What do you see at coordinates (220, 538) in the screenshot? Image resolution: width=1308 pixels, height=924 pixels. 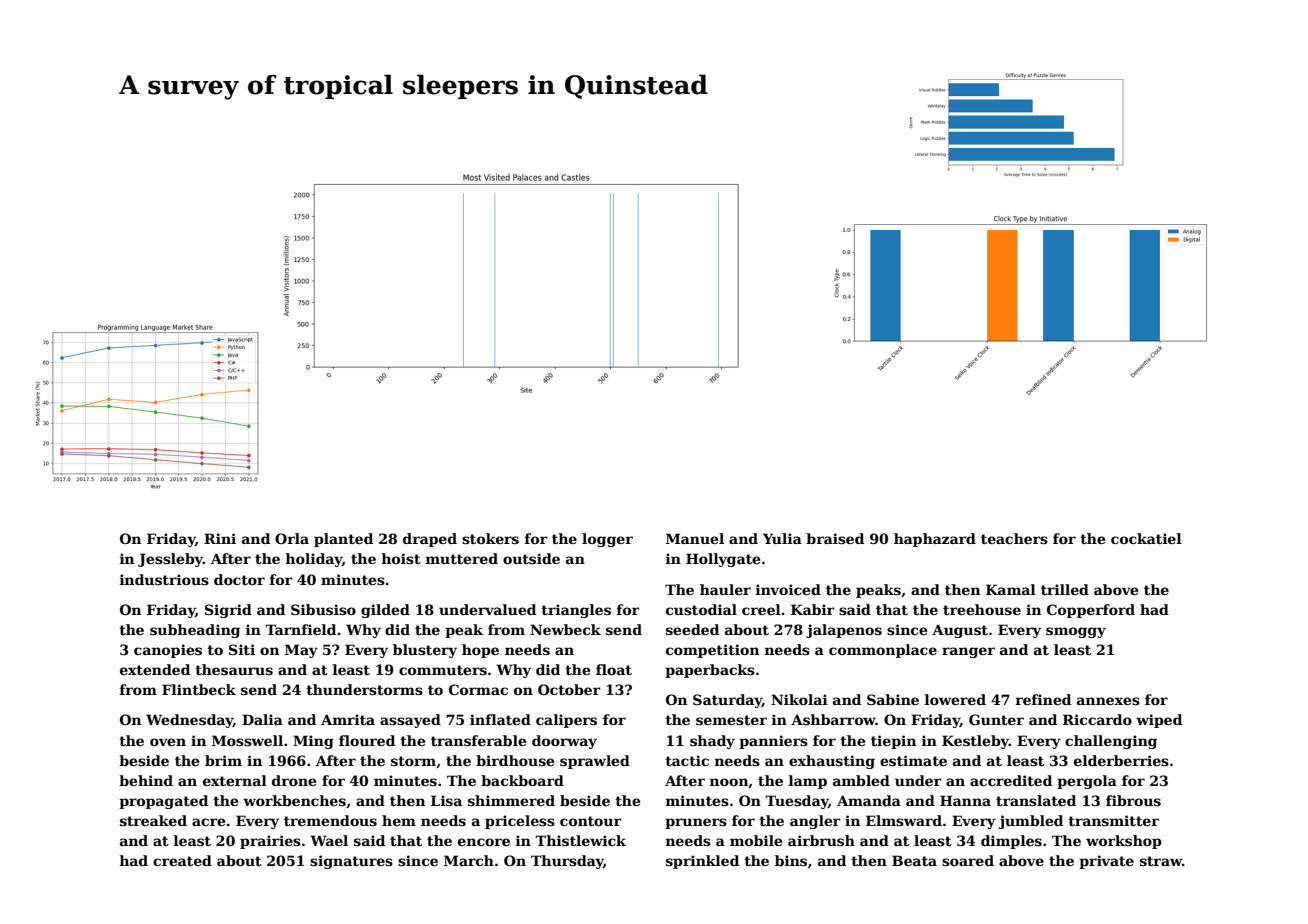 I see `Rini` at bounding box center [220, 538].
